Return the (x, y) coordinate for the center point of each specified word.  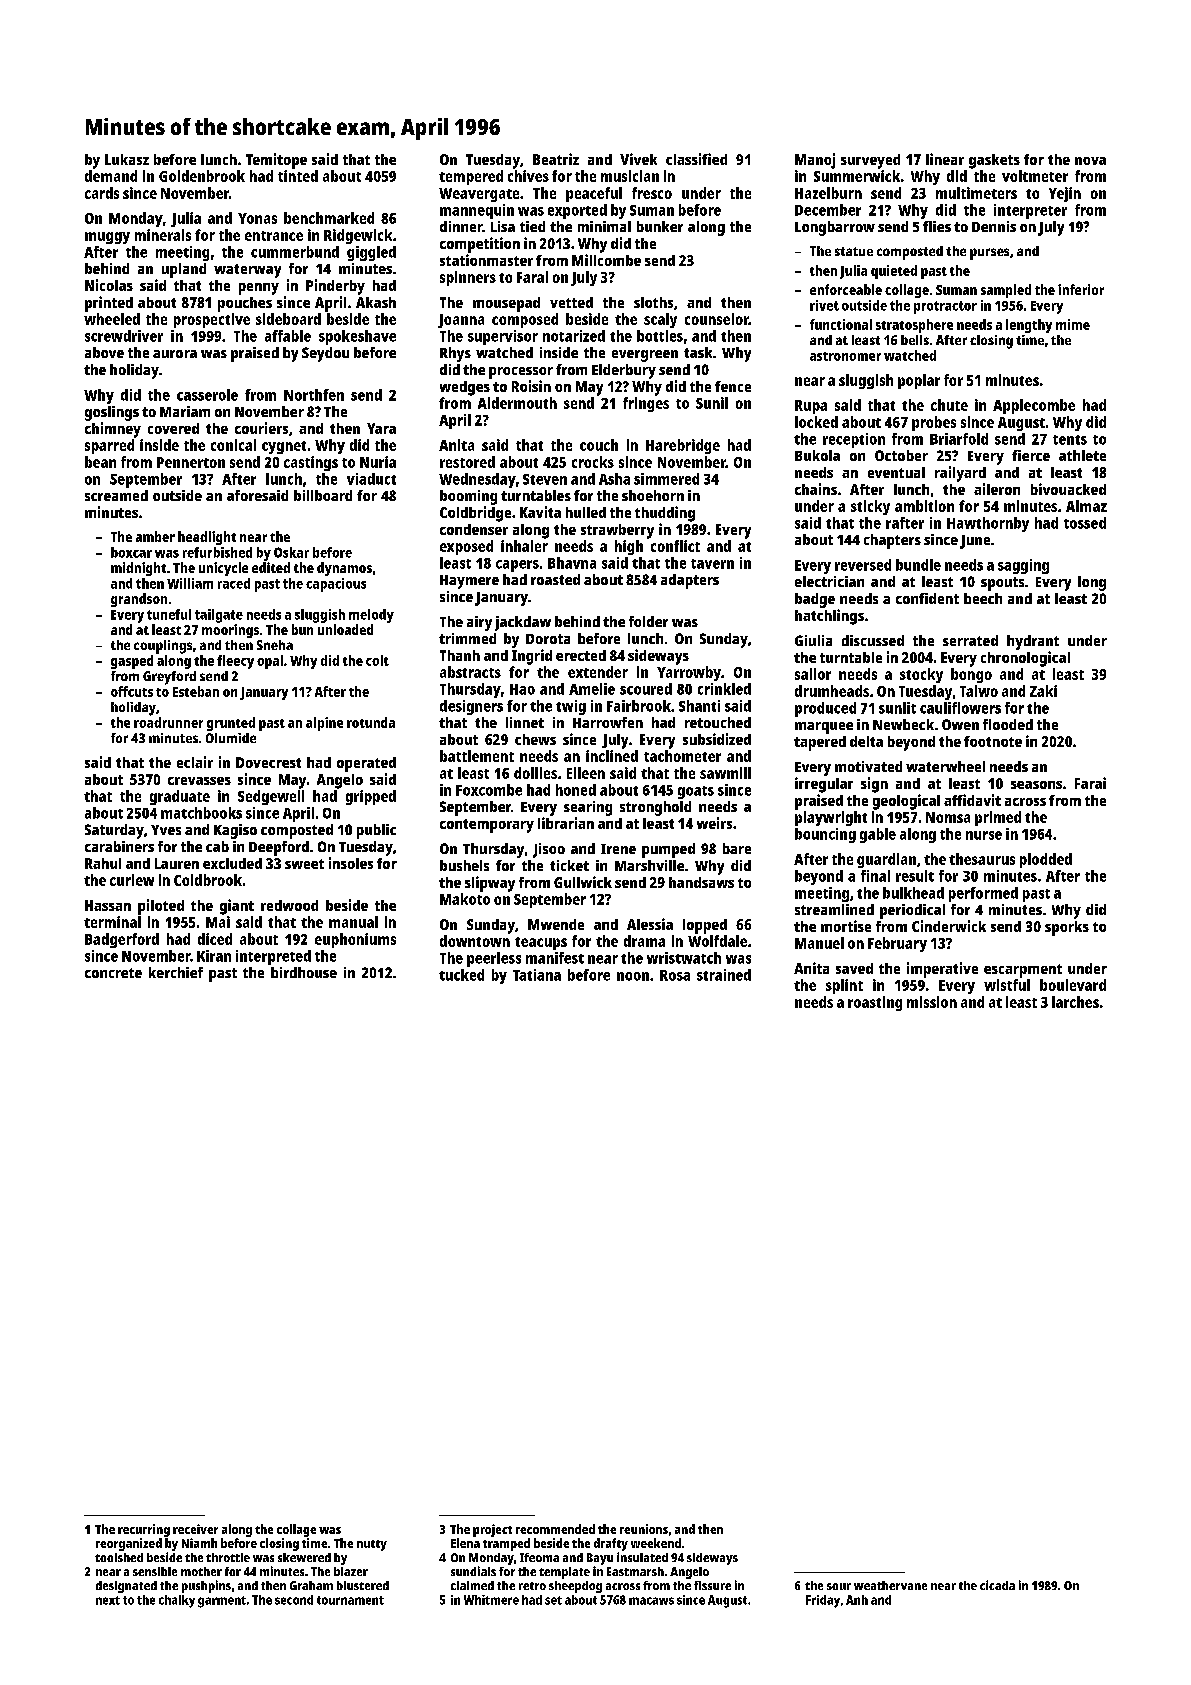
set (553, 1600)
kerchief (176, 972)
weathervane (890, 1585)
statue (854, 251)
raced (234, 583)
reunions (644, 1529)
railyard (960, 474)
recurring (144, 1530)
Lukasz (127, 159)
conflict (675, 546)
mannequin (477, 211)
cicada (997, 1585)
